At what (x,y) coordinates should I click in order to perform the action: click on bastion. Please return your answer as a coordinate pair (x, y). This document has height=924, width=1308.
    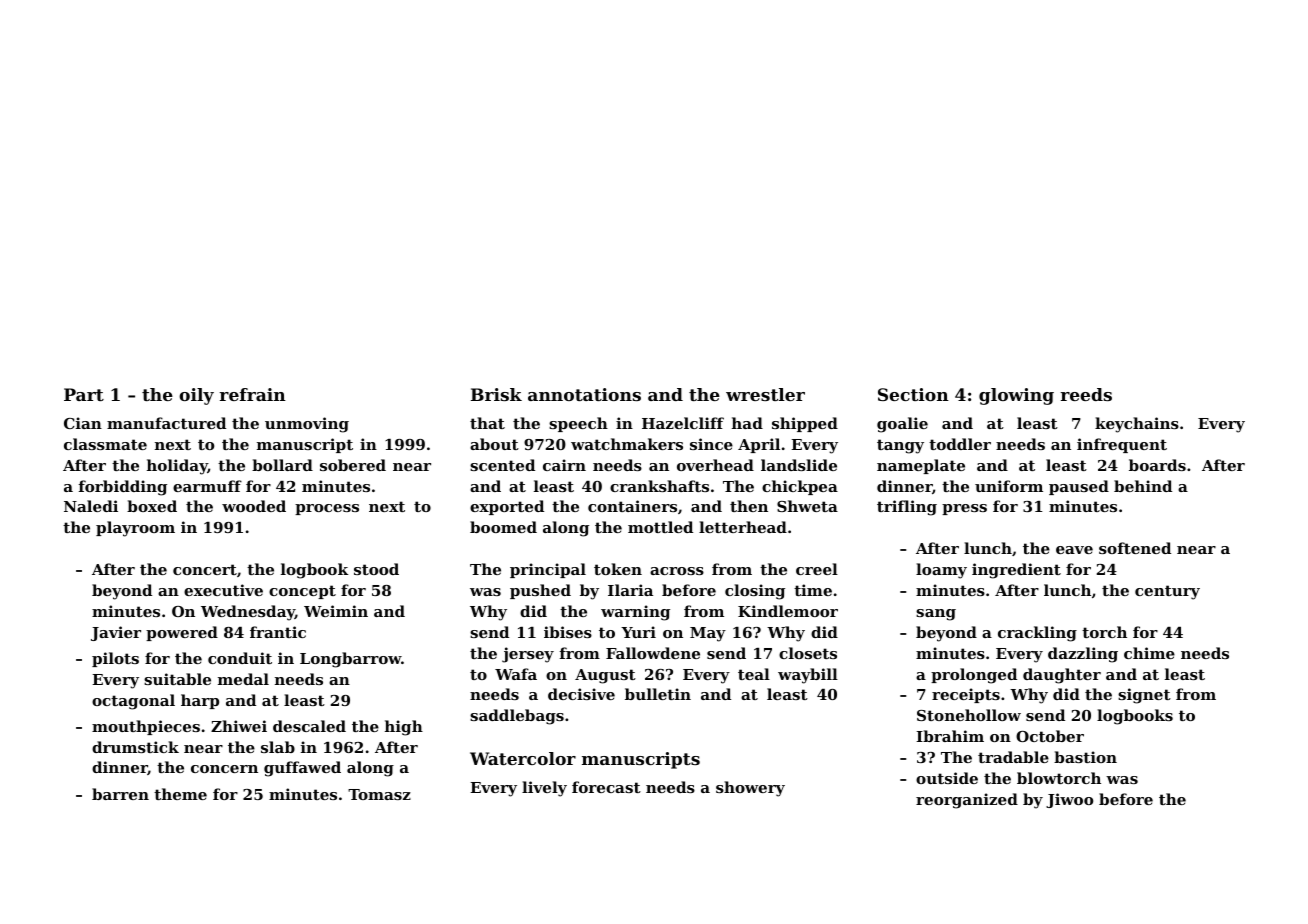
    Looking at the image, I should click on (1085, 757).
